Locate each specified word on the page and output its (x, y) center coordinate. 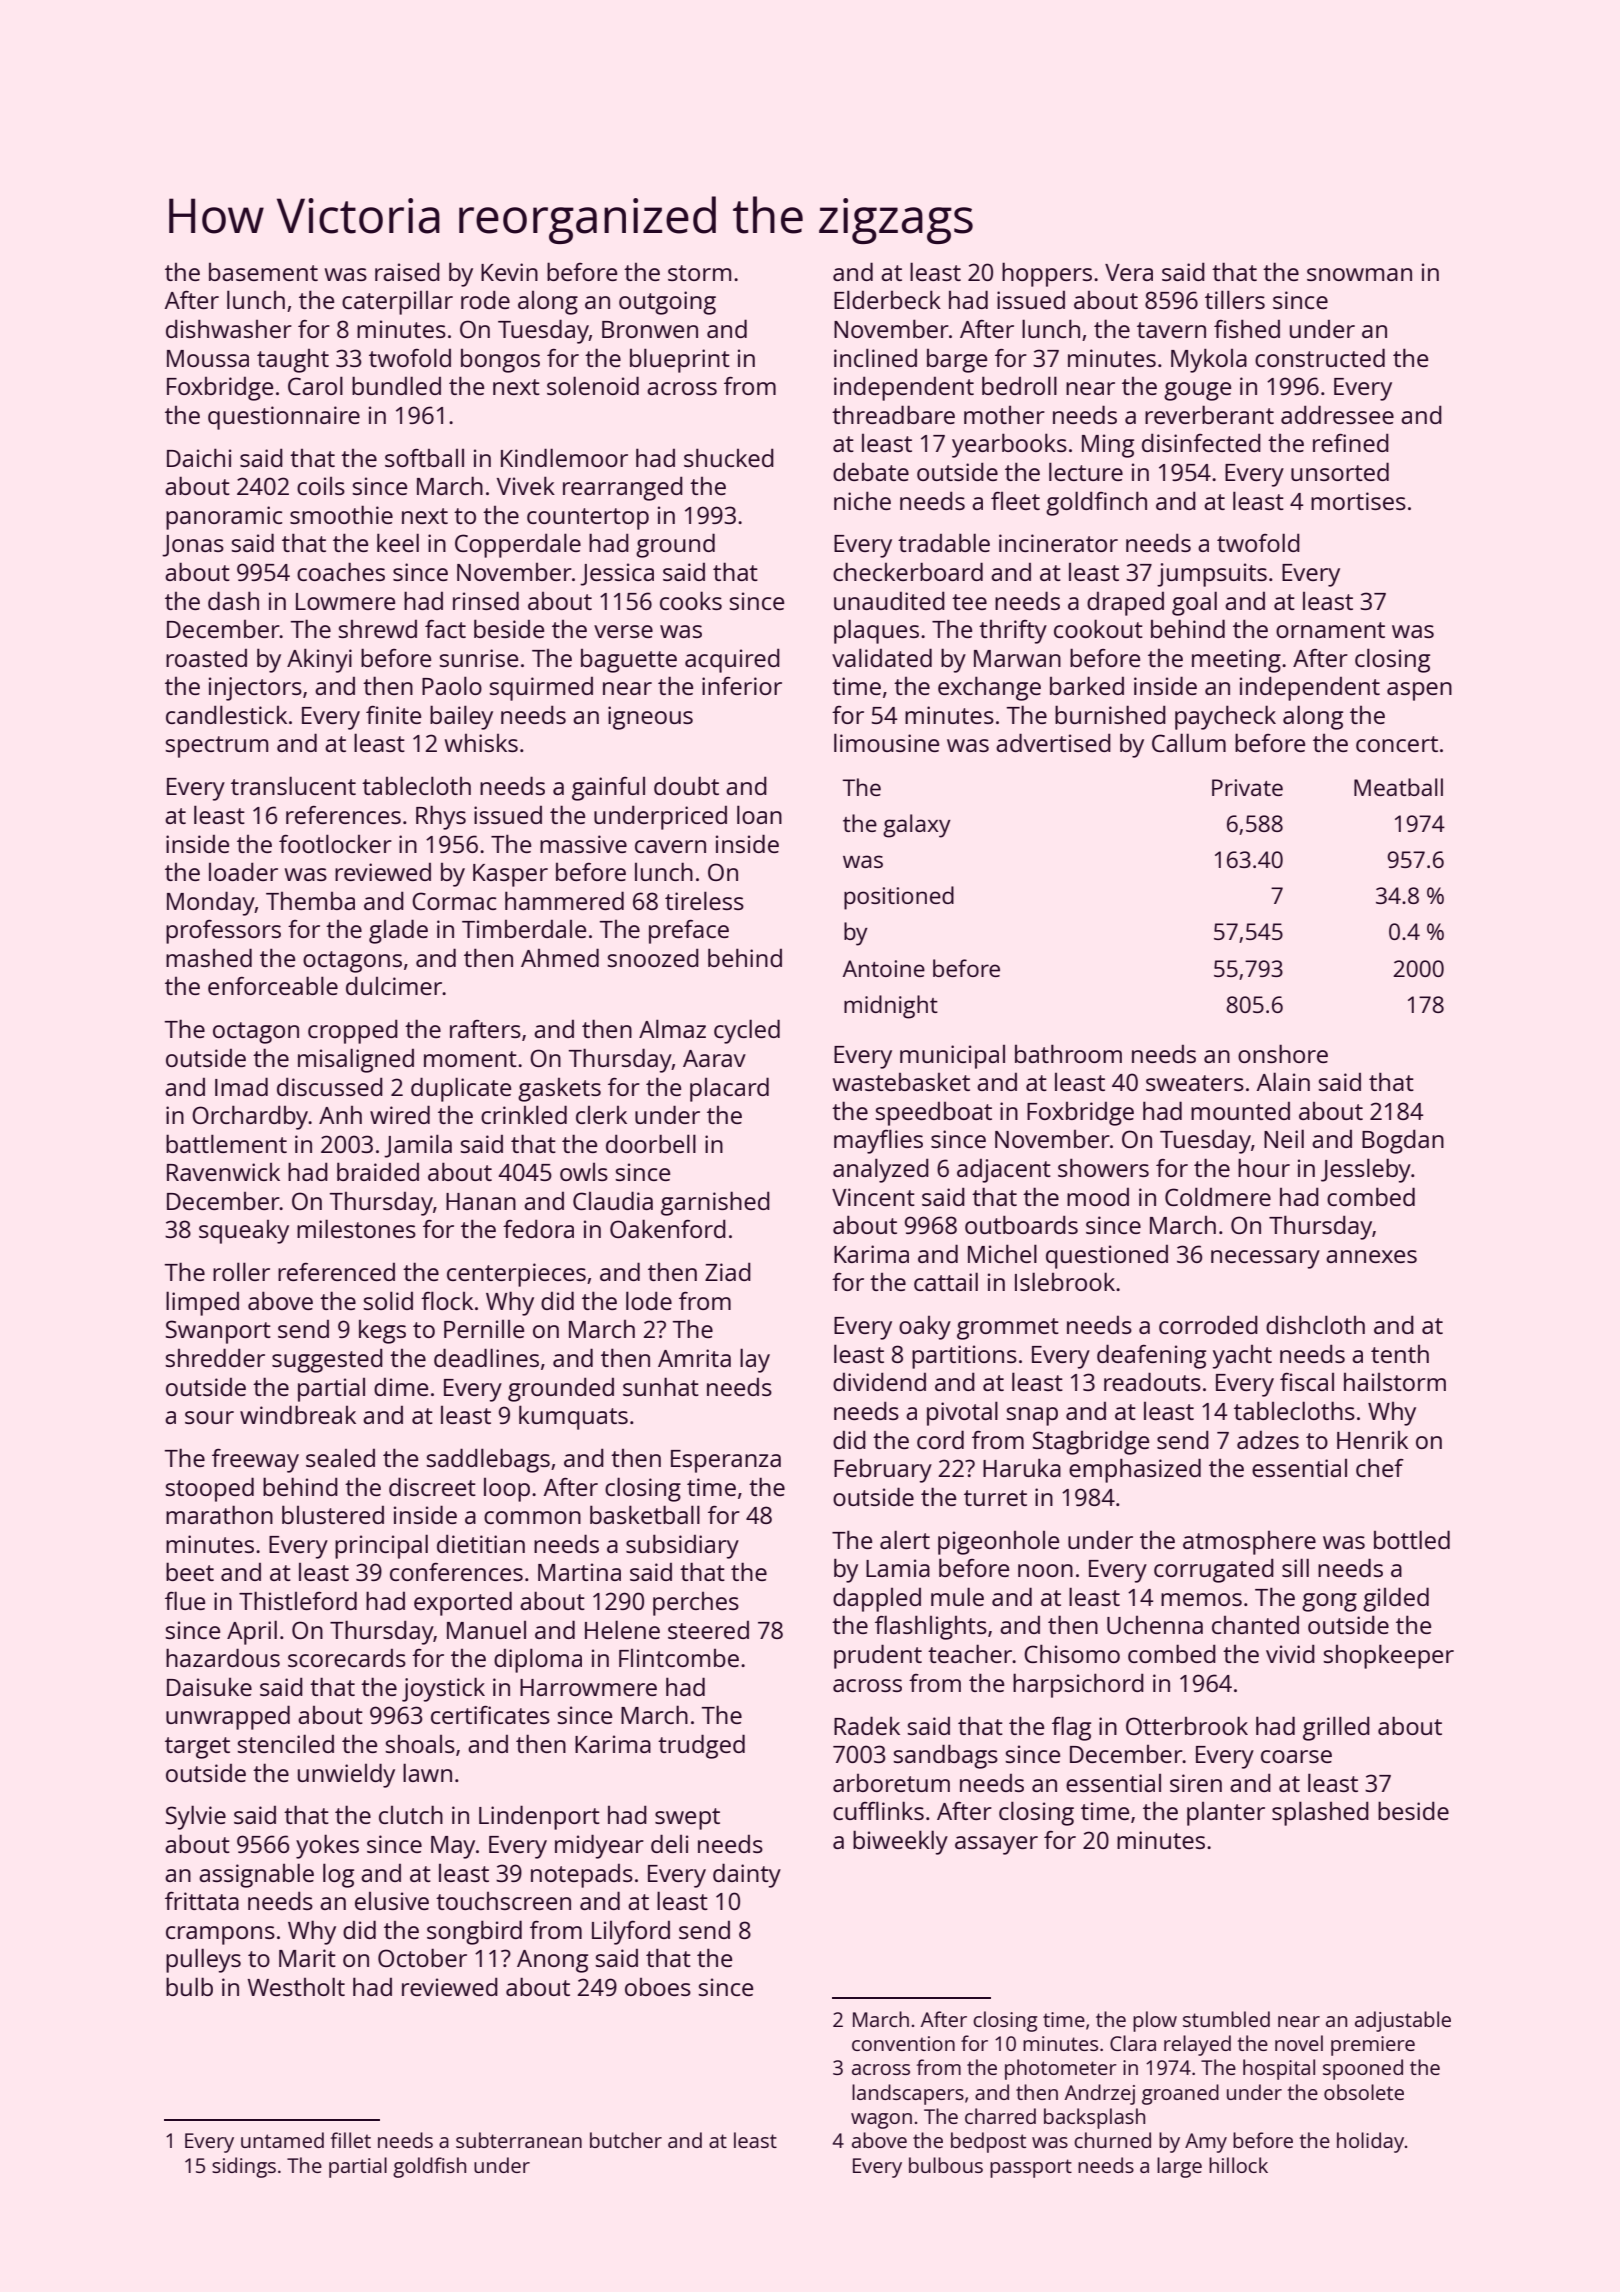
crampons (220, 1935)
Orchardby (250, 1117)
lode (649, 1300)
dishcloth (1315, 1324)
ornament (1330, 630)
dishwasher (229, 328)
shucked (729, 457)
